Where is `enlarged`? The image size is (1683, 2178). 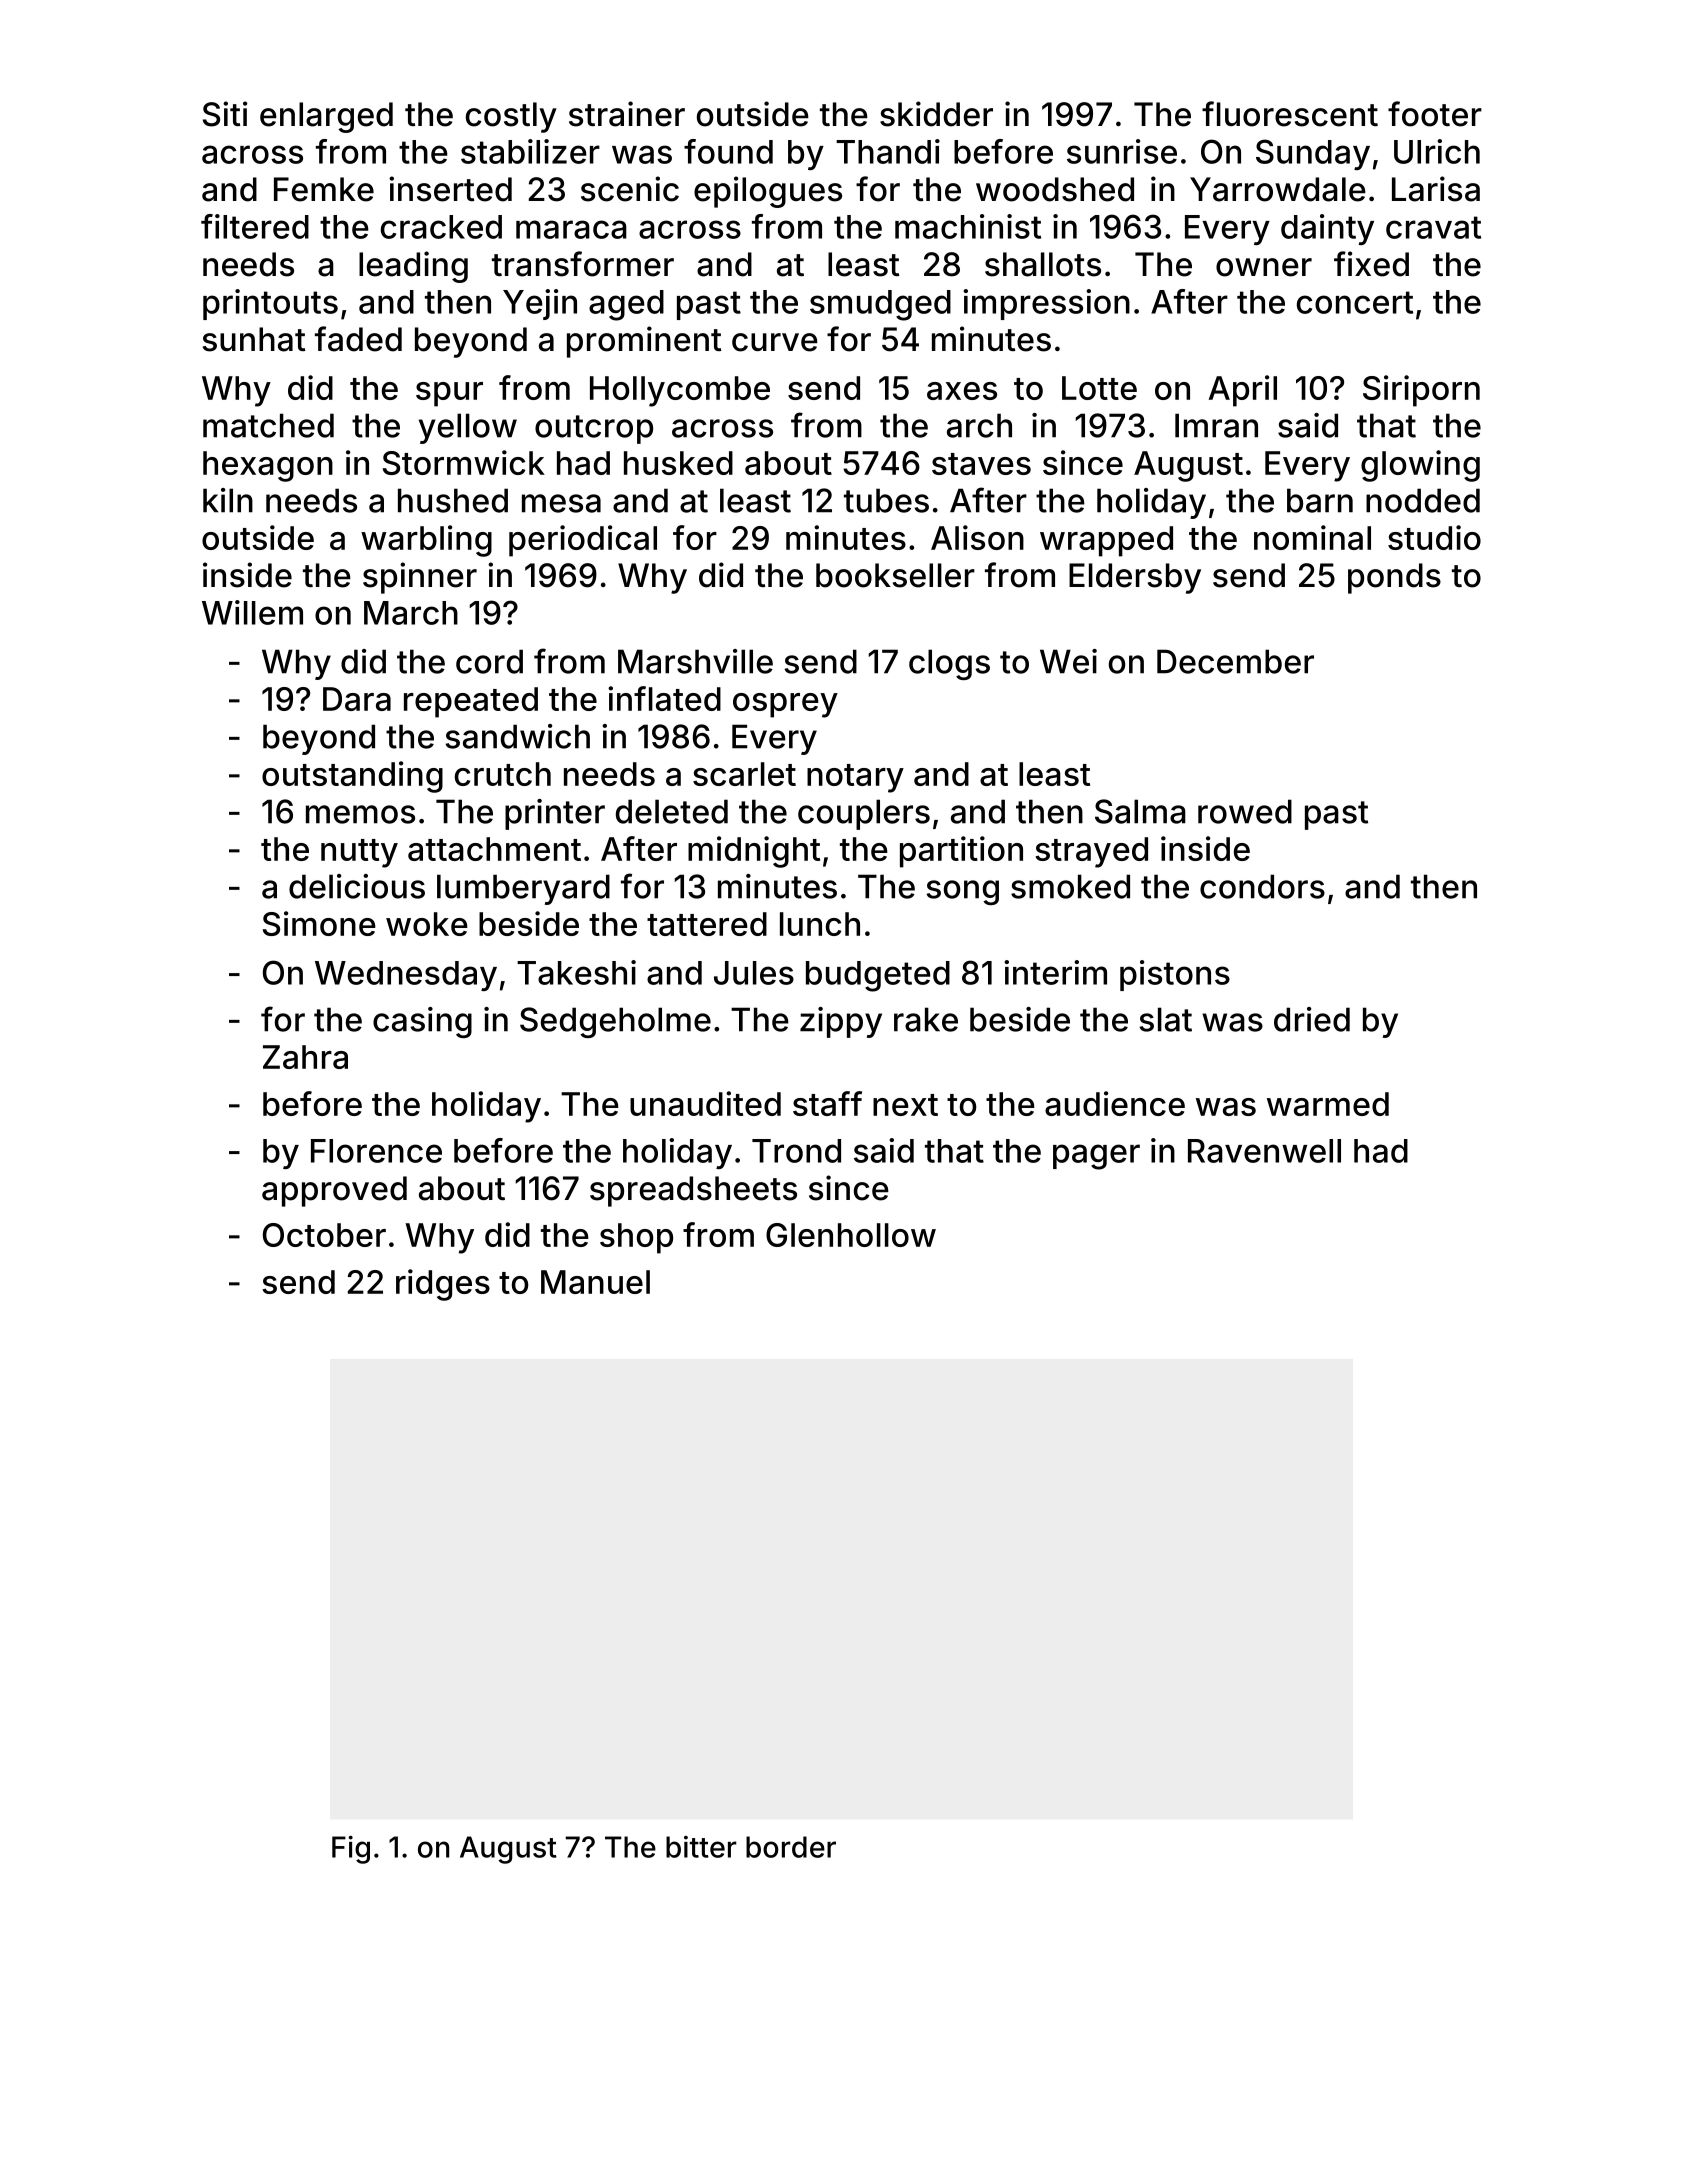 enlarged is located at coordinates (326, 117).
